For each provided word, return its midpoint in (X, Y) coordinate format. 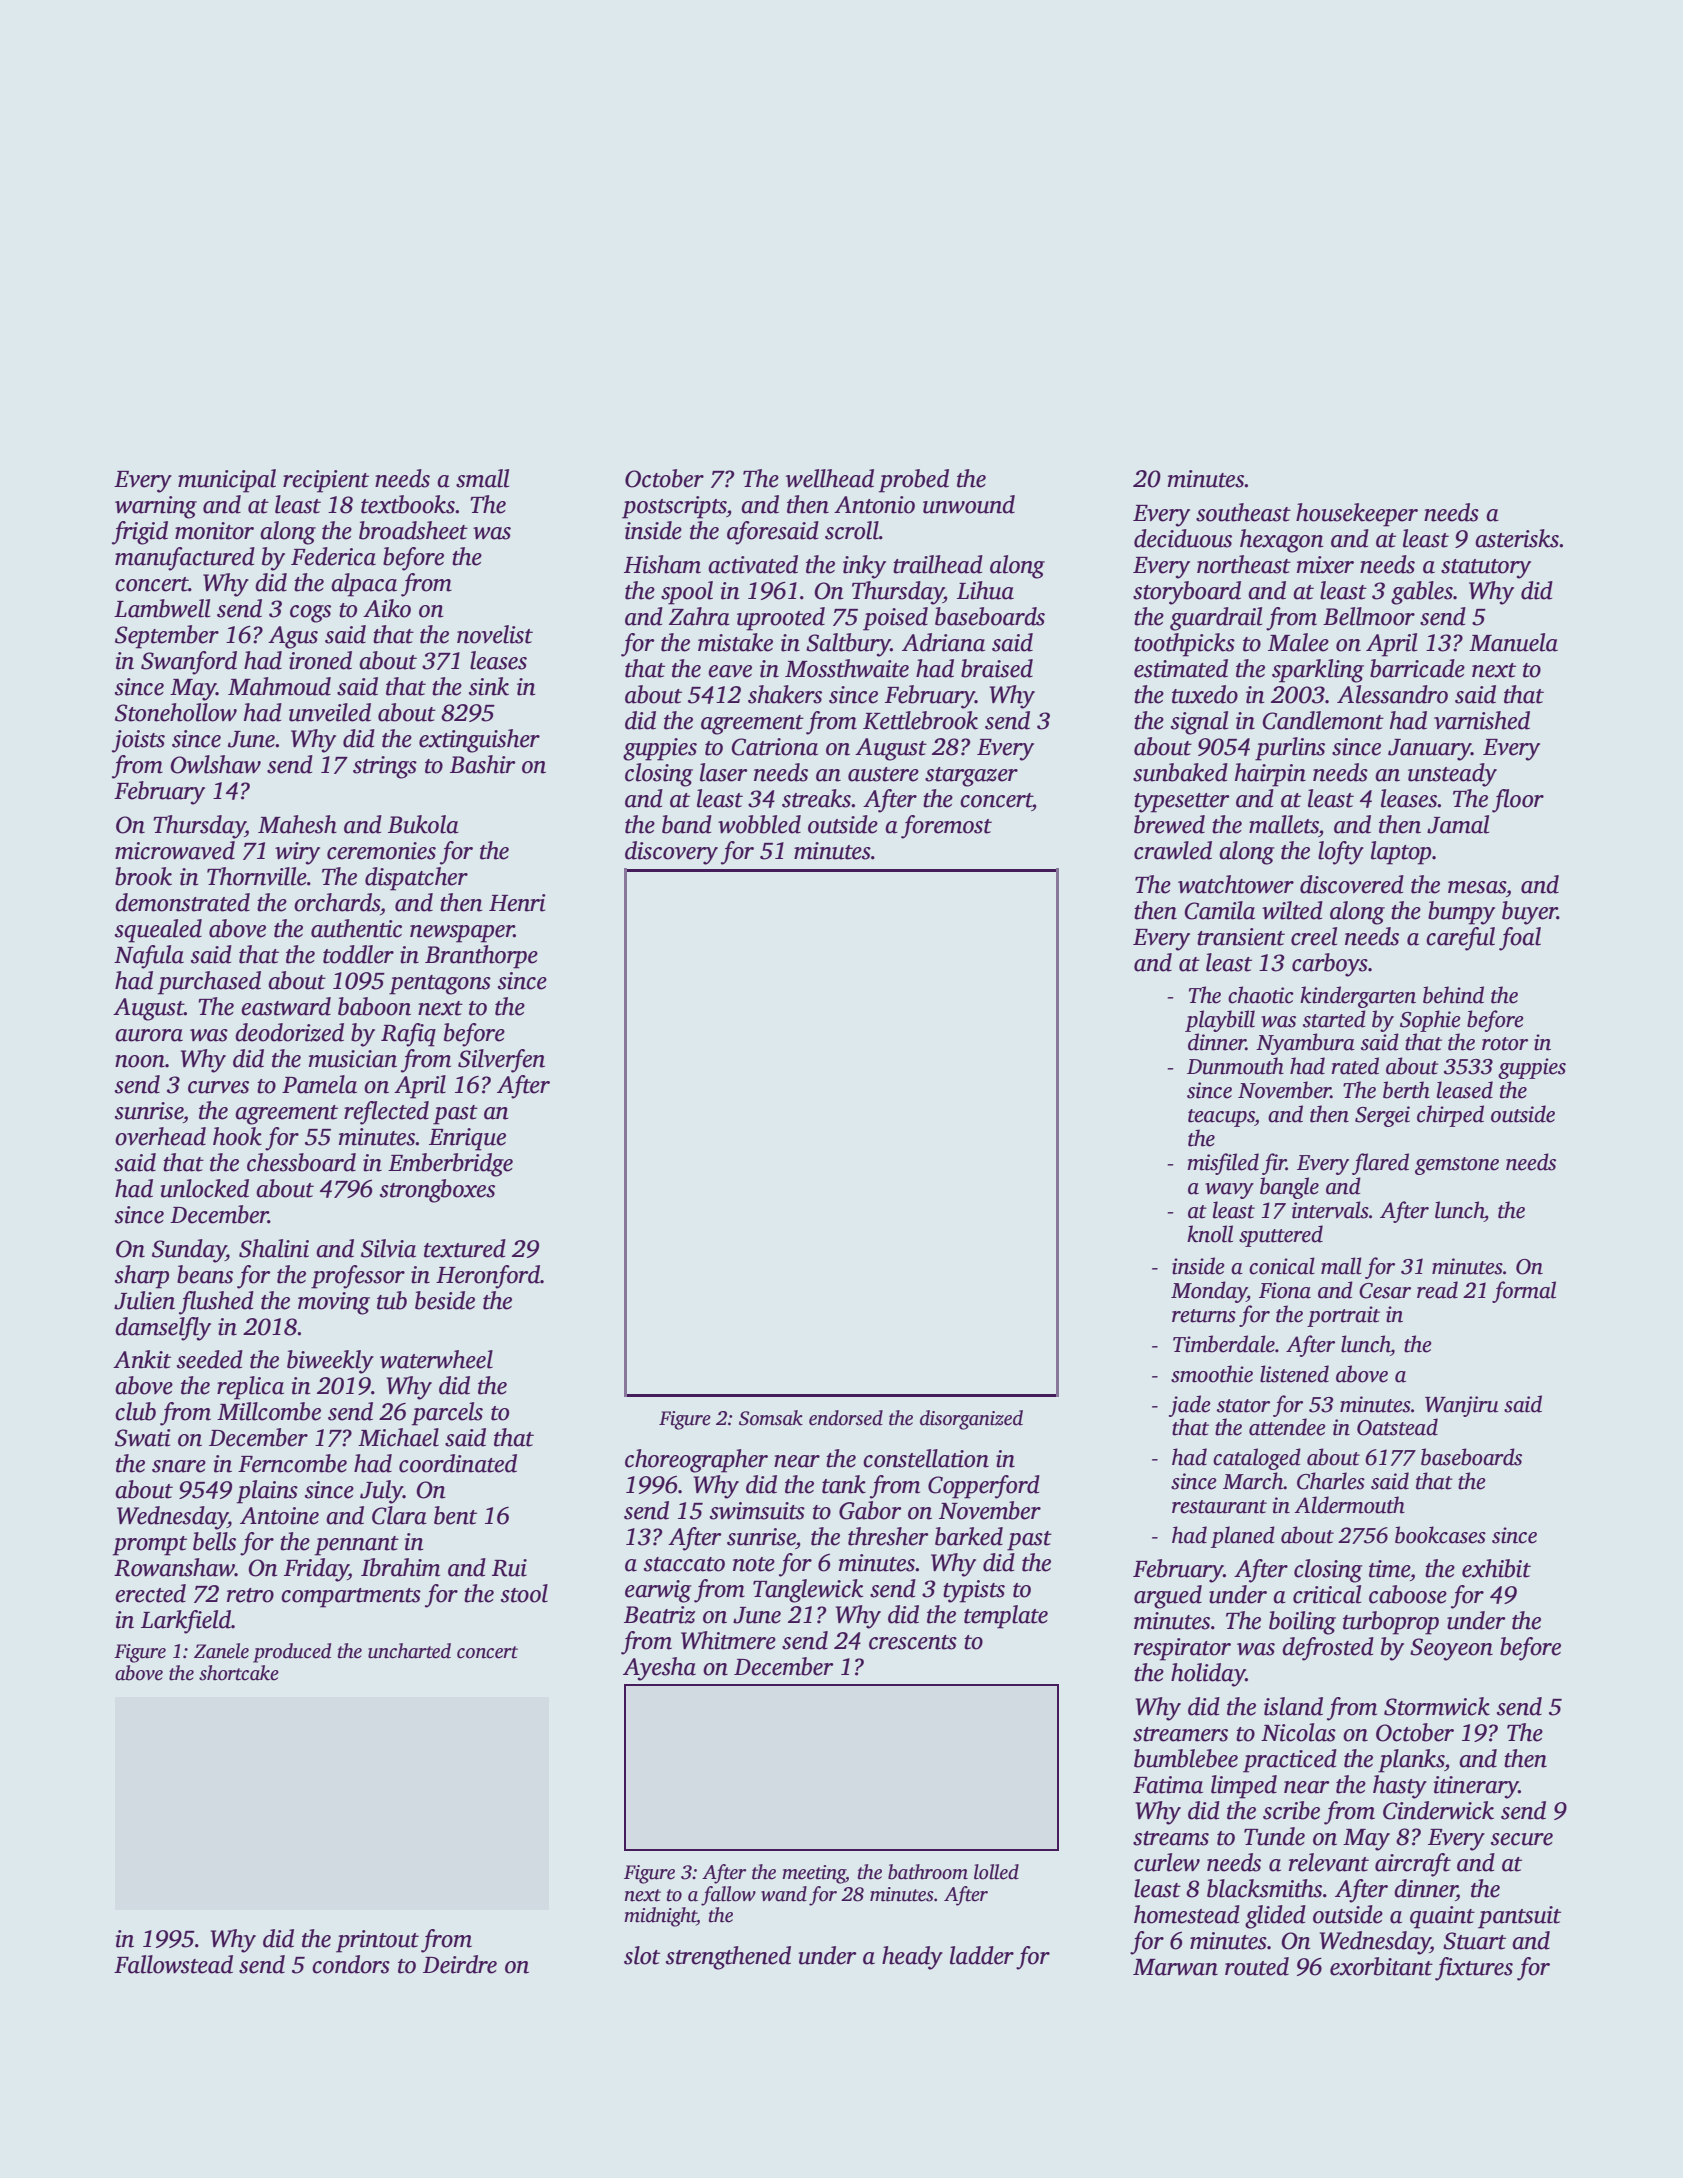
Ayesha (659, 1669)
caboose (1408, 1594)
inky (864, 567)
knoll (1210, 1234)
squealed (158, 931)
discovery (671, 853)
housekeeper (1357, 515)
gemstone (1457, 1166)
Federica (333, 556)
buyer (1529, 913)
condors (351, 1964)
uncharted (409, 1651)
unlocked (205, 1188)
